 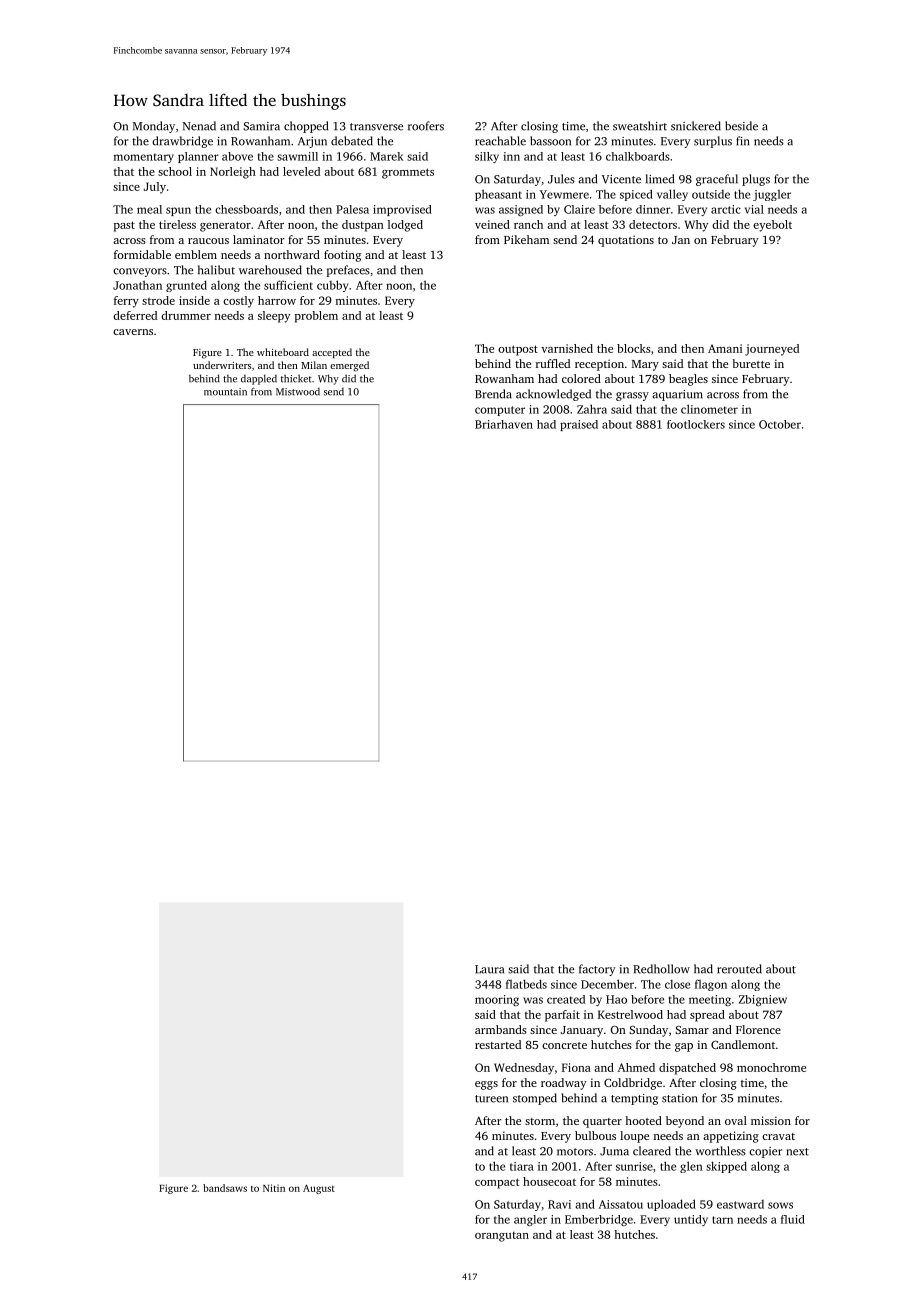 I want to click on bandsaws, so click(x=225, y=1188).
